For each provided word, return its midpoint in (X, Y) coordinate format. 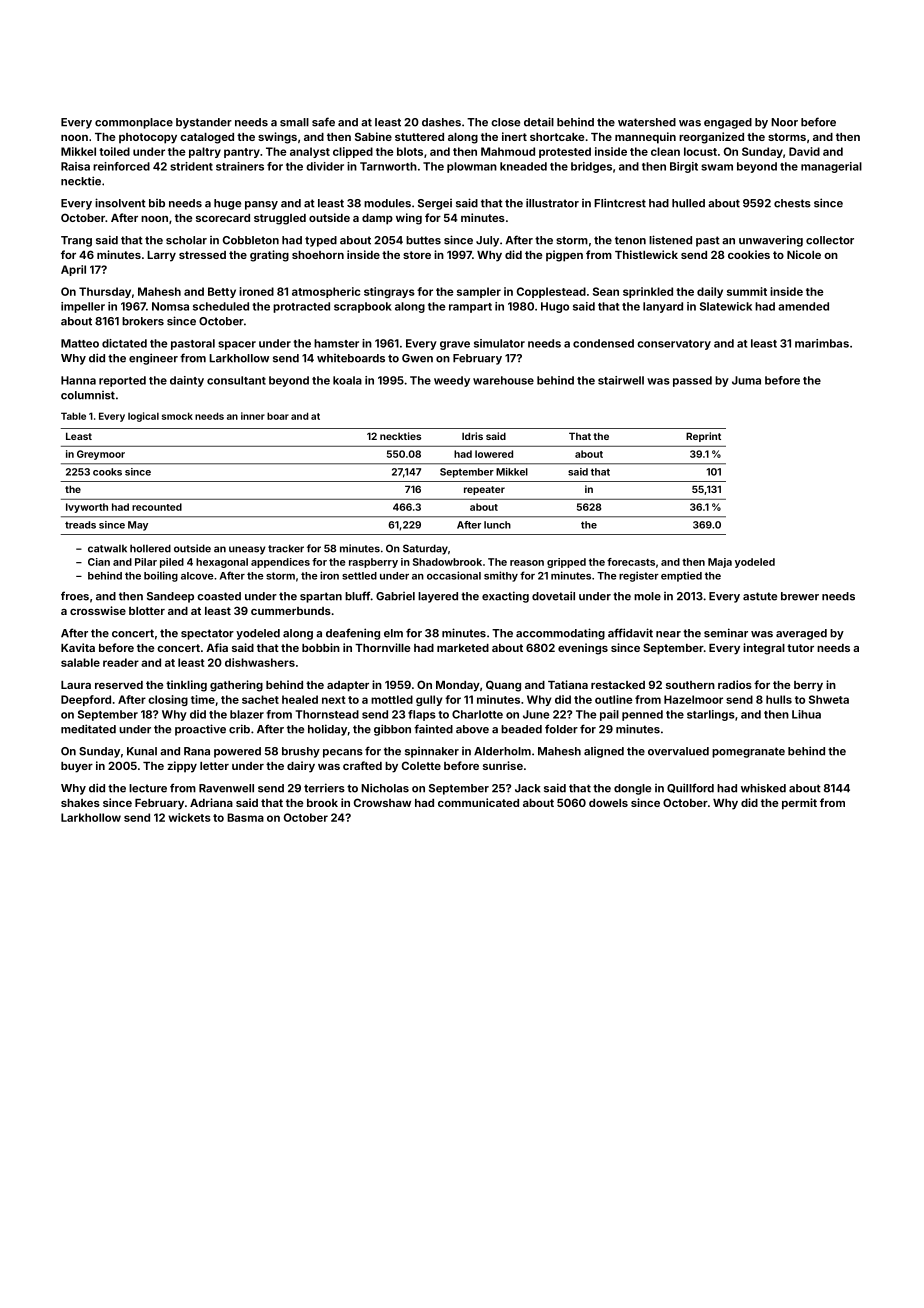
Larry (161, 256)
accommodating (560, 634)
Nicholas (385, 788)
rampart (470, 308)
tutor (800, 648)
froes (75, 596)
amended (803, 306)
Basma (245, 817)
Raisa (75, 166)
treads (80, 525)
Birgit (684, 167)
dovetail (553, 596)
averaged (801, 634)
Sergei (435, 204)
